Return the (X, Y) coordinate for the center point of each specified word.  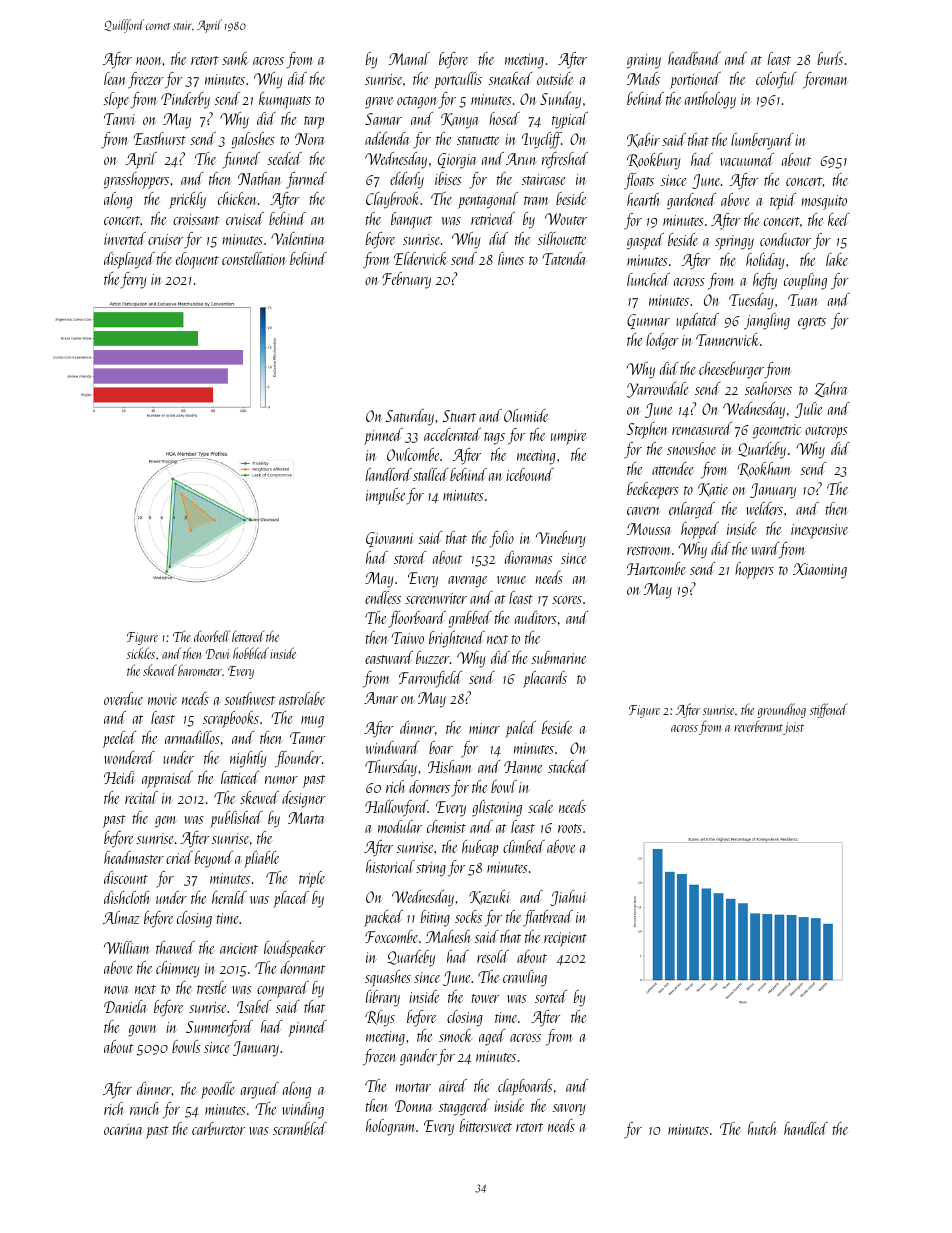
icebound (530, 474)
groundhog (781, 710)
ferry (134, 280)
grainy (644, 61)
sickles (141, 653)
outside (555, 78)
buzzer (433, 657)
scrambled (300, 1128)
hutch (762, 1128)
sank (235, 58)
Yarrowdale (657, 390)
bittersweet (486, 1125)
